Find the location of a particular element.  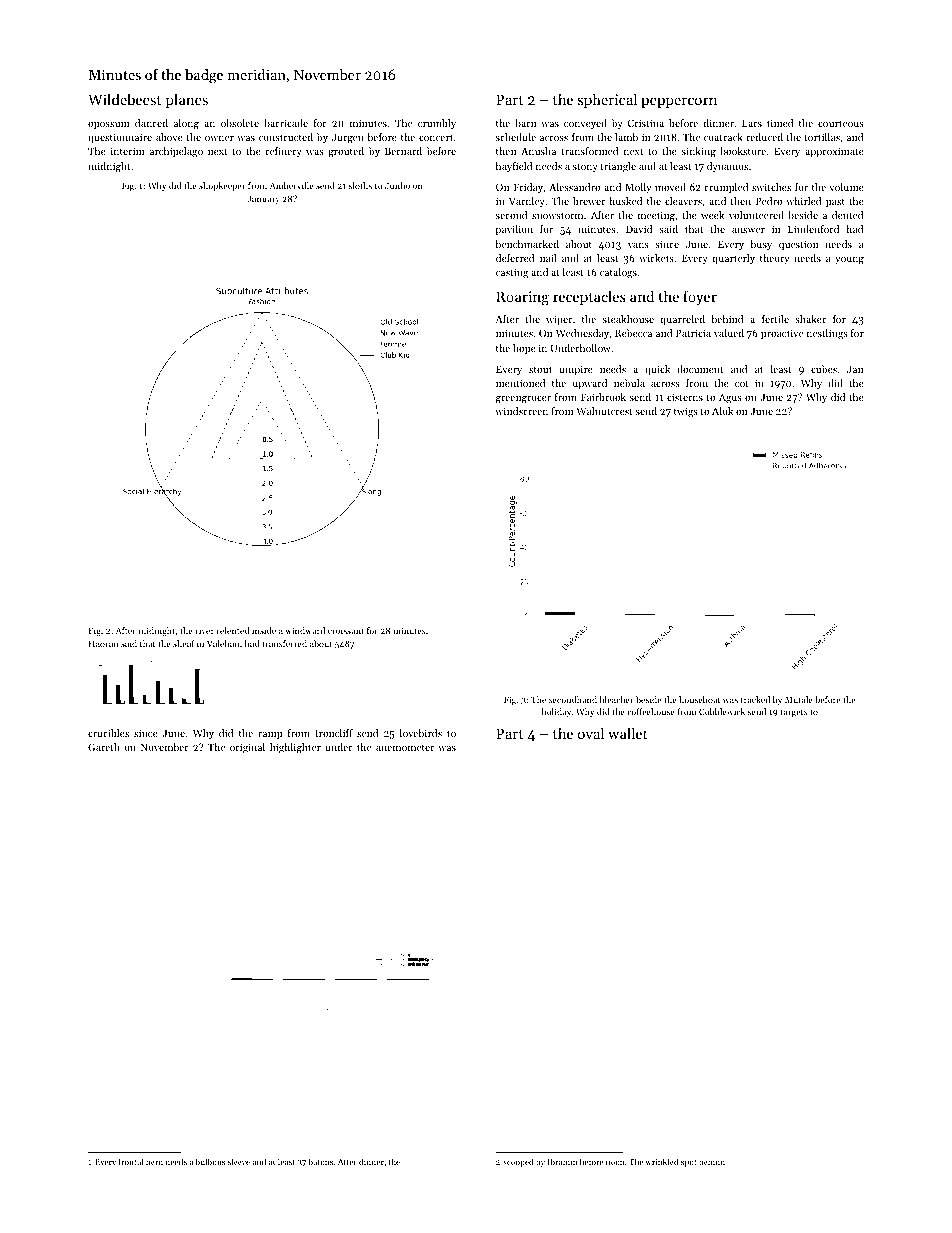

croissant is located at coordinates (346, 631).
